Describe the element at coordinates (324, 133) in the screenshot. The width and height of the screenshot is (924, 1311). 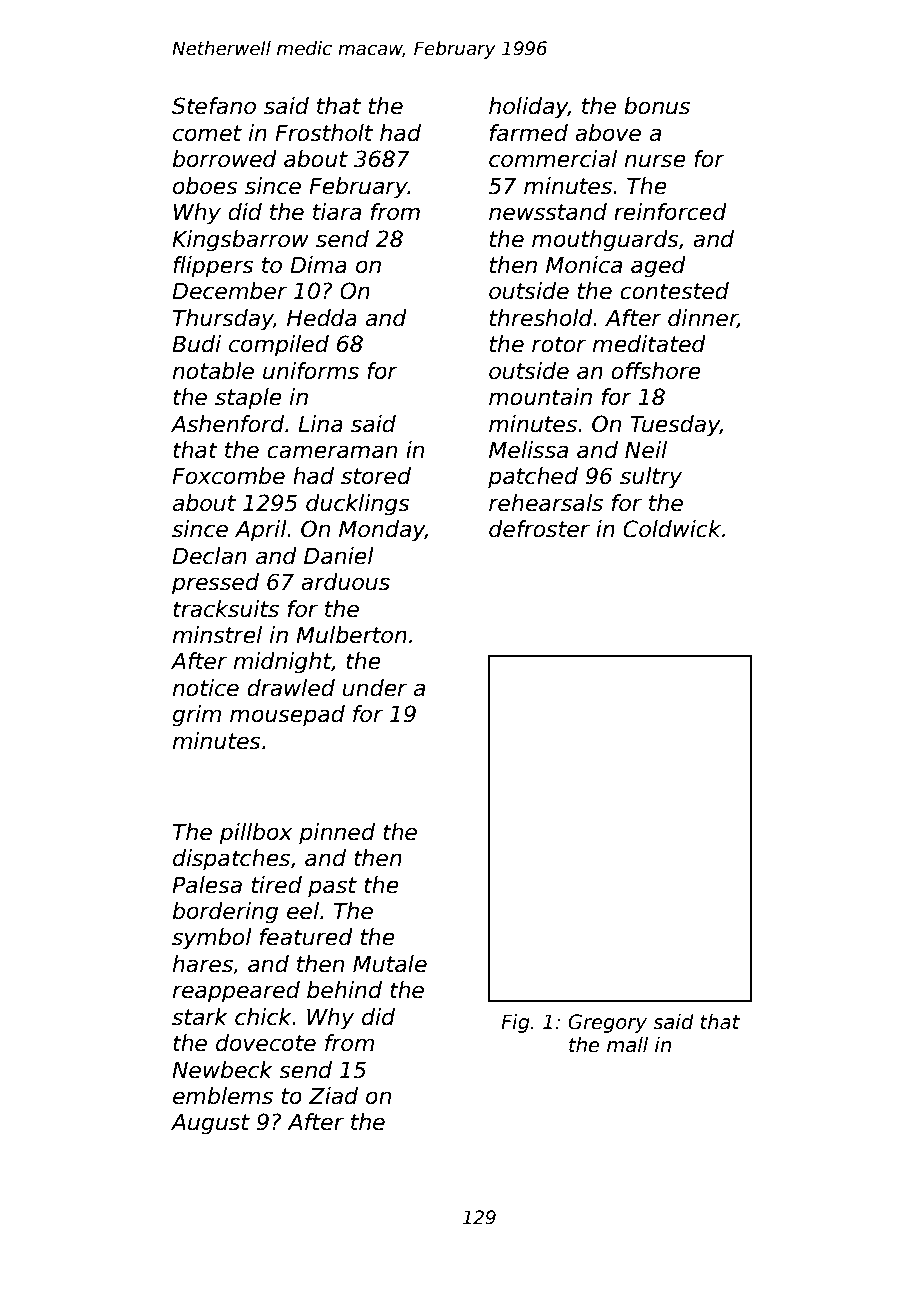
I see `Frostholt` at that location.
